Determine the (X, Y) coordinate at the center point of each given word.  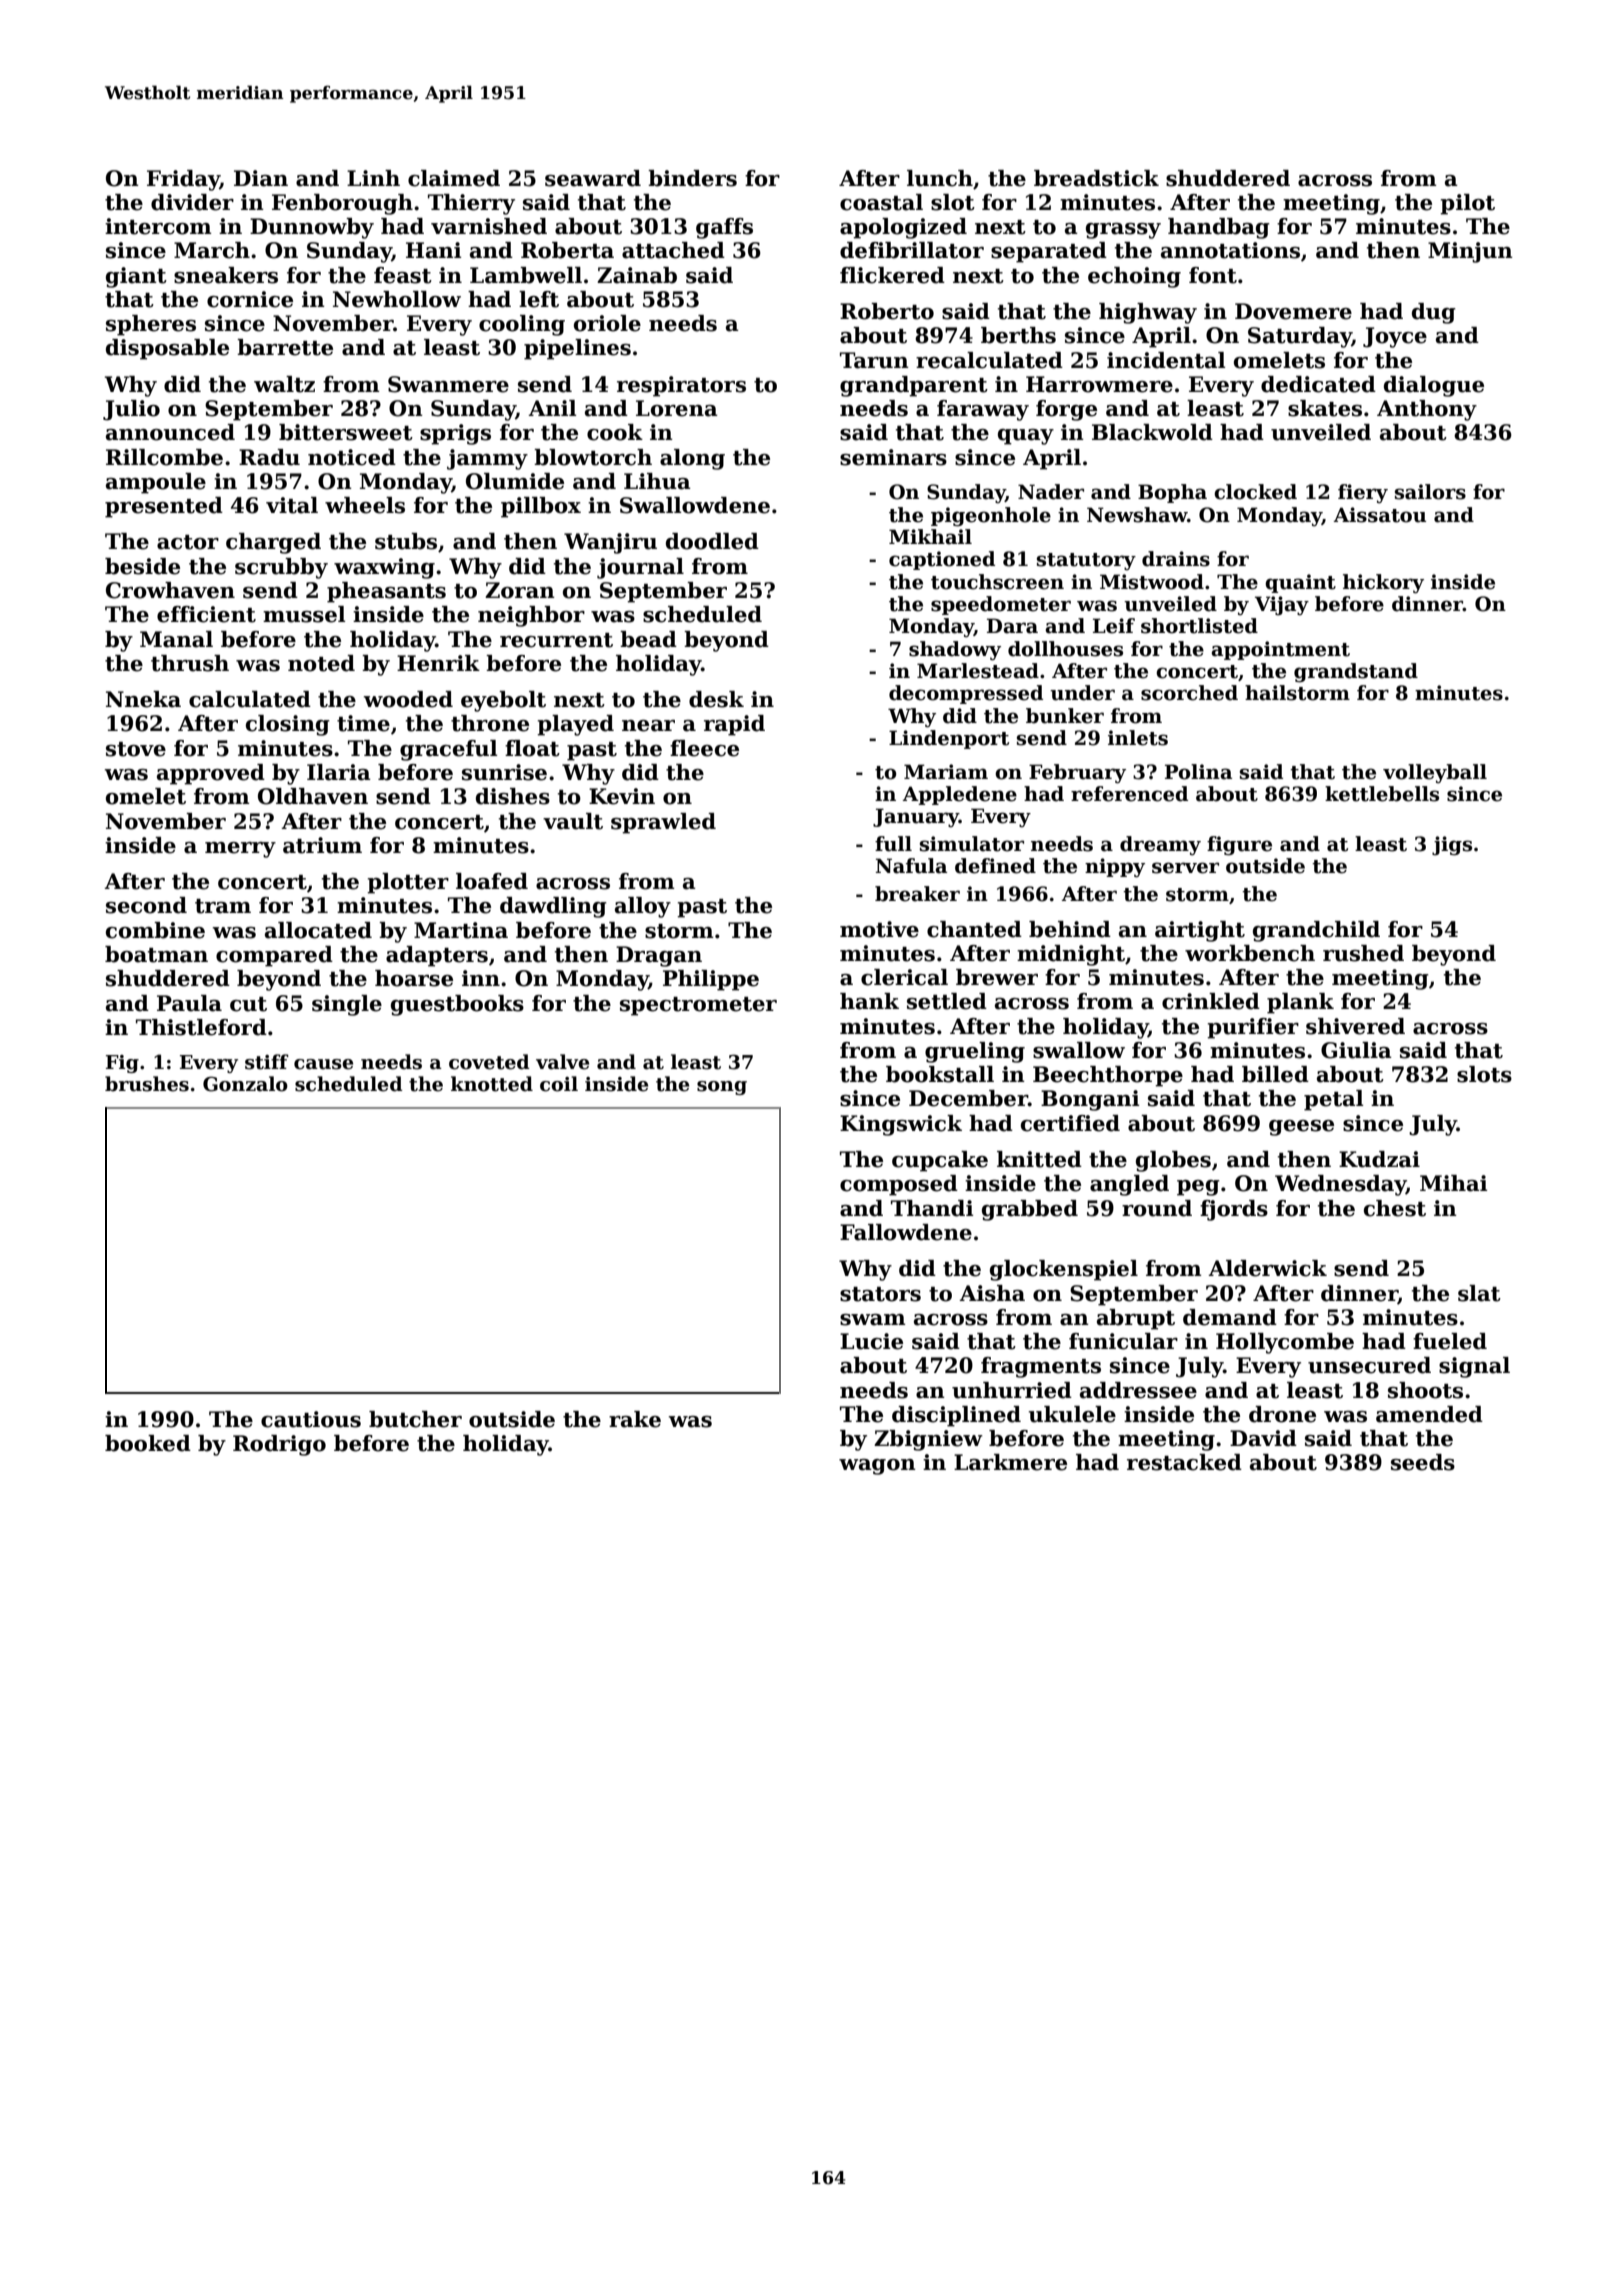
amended (1429, 1414)
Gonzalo (245, 1084)
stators (880, 1294)
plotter (408, 883)
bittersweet (346, 432)
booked (148, 1443)
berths (1018, 335)
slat (1479, 1293)
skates (1325, 408)
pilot (1467, 204)
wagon (877, 1467)
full (893, 844)
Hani (433, 250)
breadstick (1096, 178)
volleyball (1435, 773)
